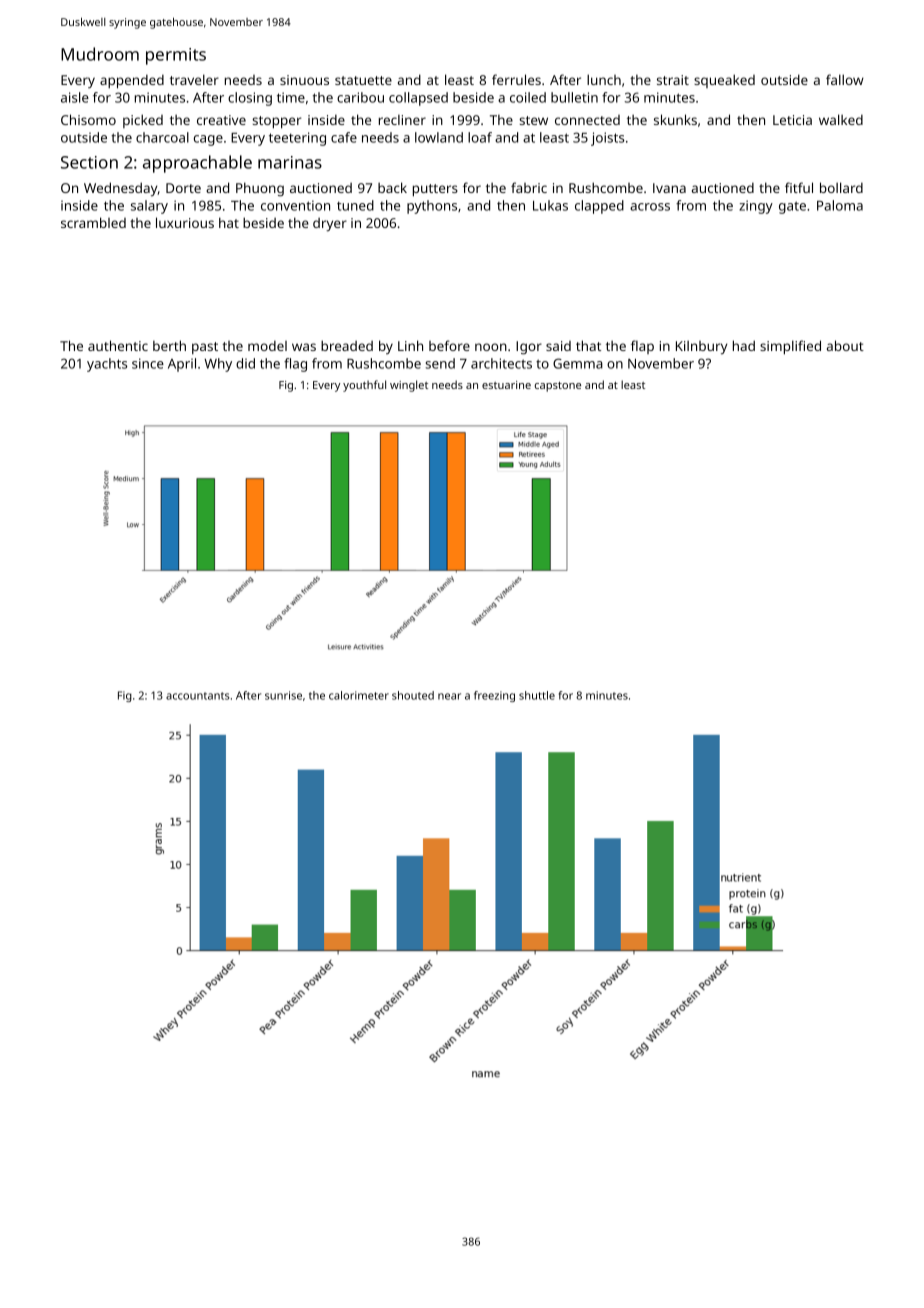  I want to click on calorimeter, so click(359, 695).
